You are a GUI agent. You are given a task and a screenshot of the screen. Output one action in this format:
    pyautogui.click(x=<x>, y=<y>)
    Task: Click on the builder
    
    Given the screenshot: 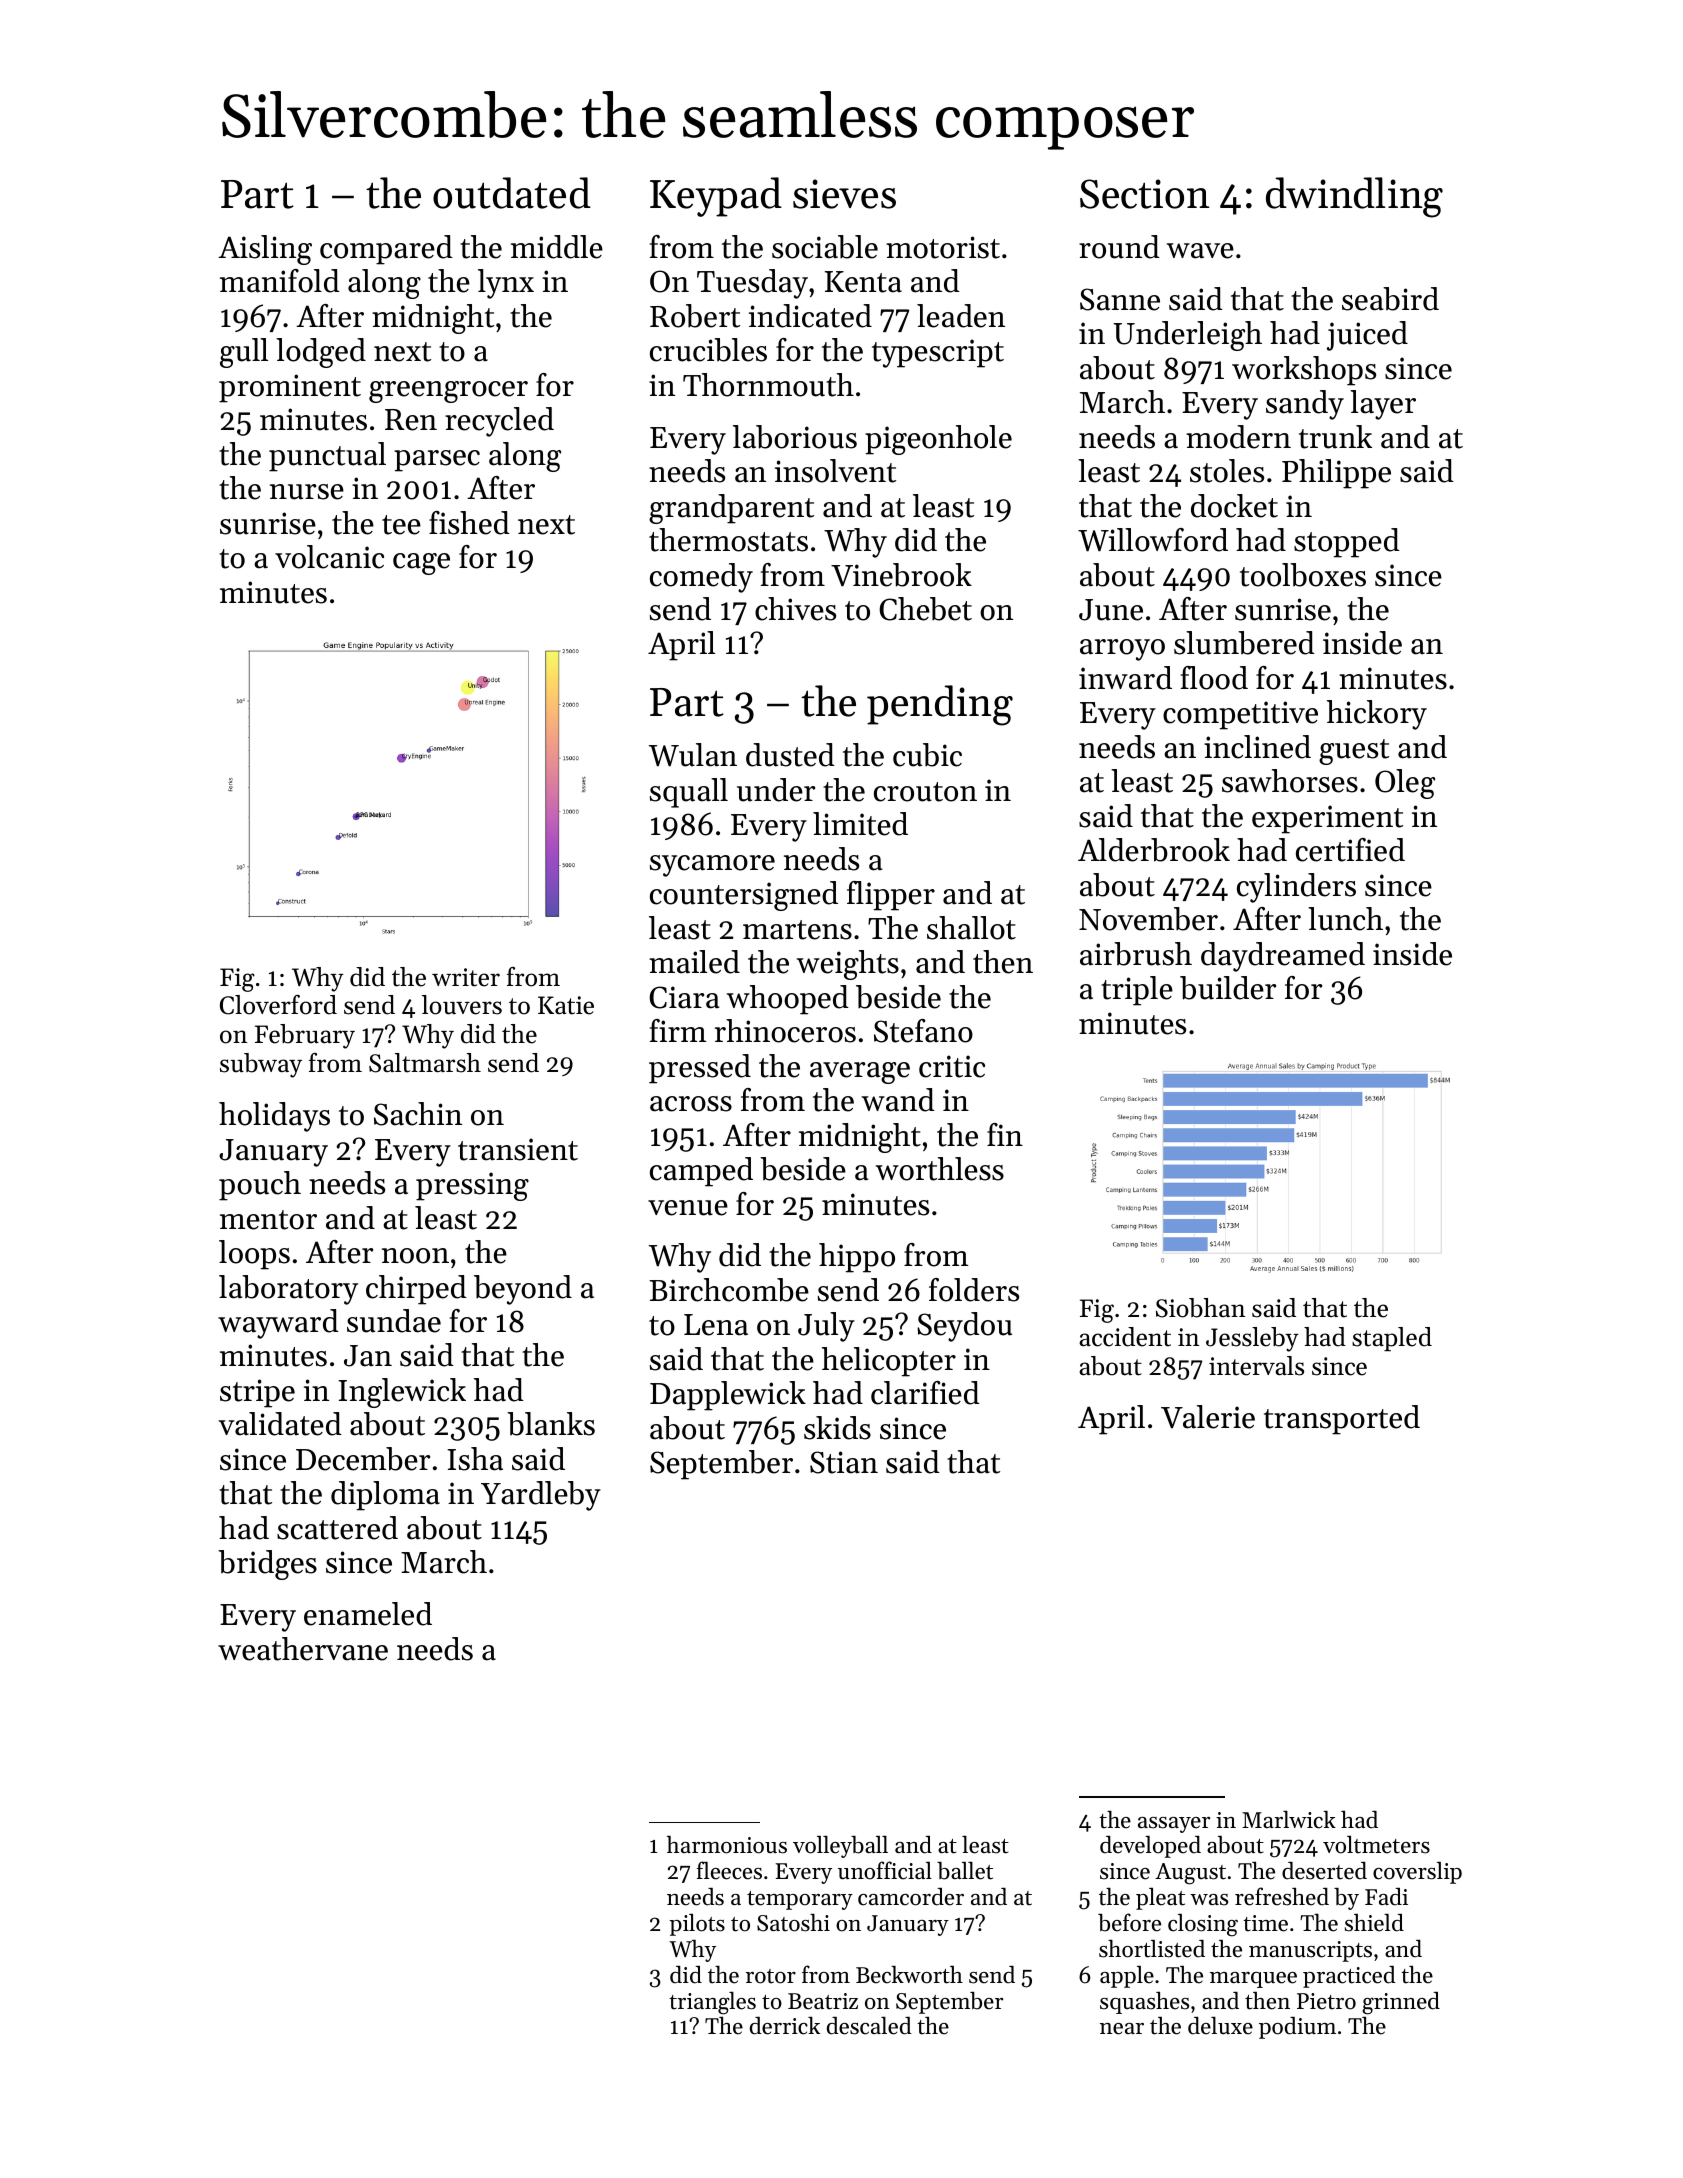 What is the action you would take?
    pyautogui.click(x=1228, y=988)
